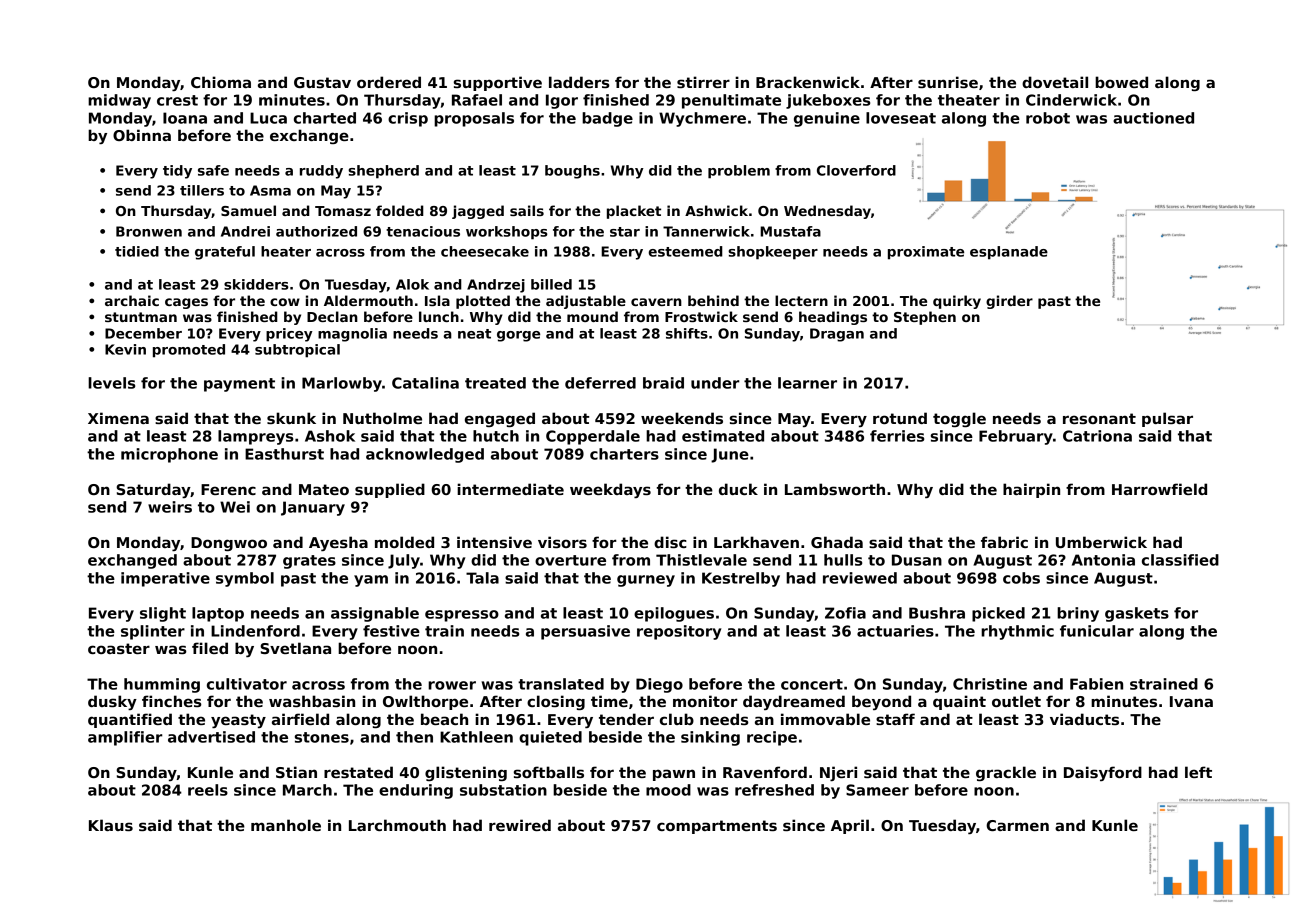 The image size is (1308, 924). I want to click on compartments, so click(717, 827).
